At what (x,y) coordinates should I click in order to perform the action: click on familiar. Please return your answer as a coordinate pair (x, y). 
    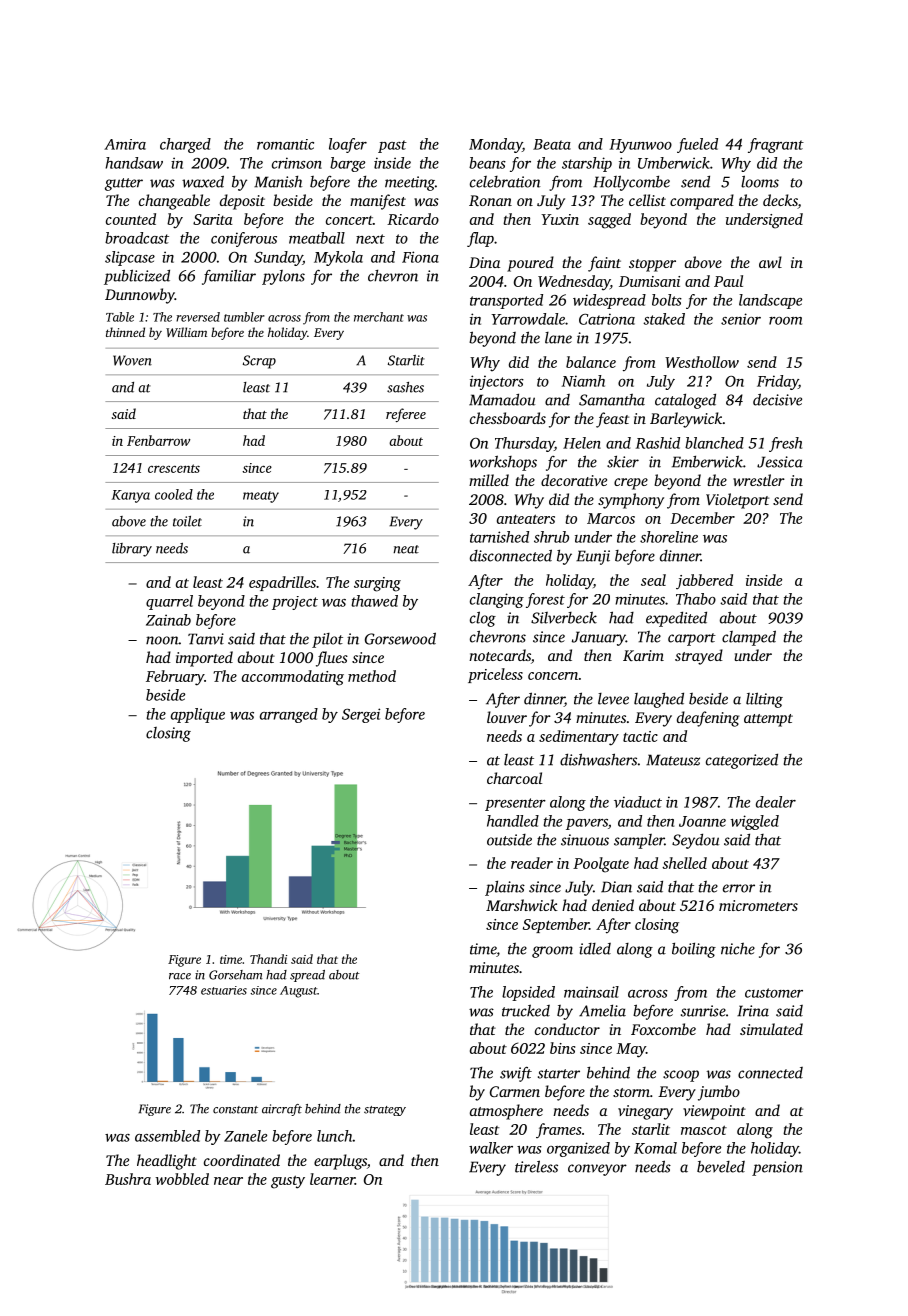
    Looking at the image, I should click on (229, 277).
